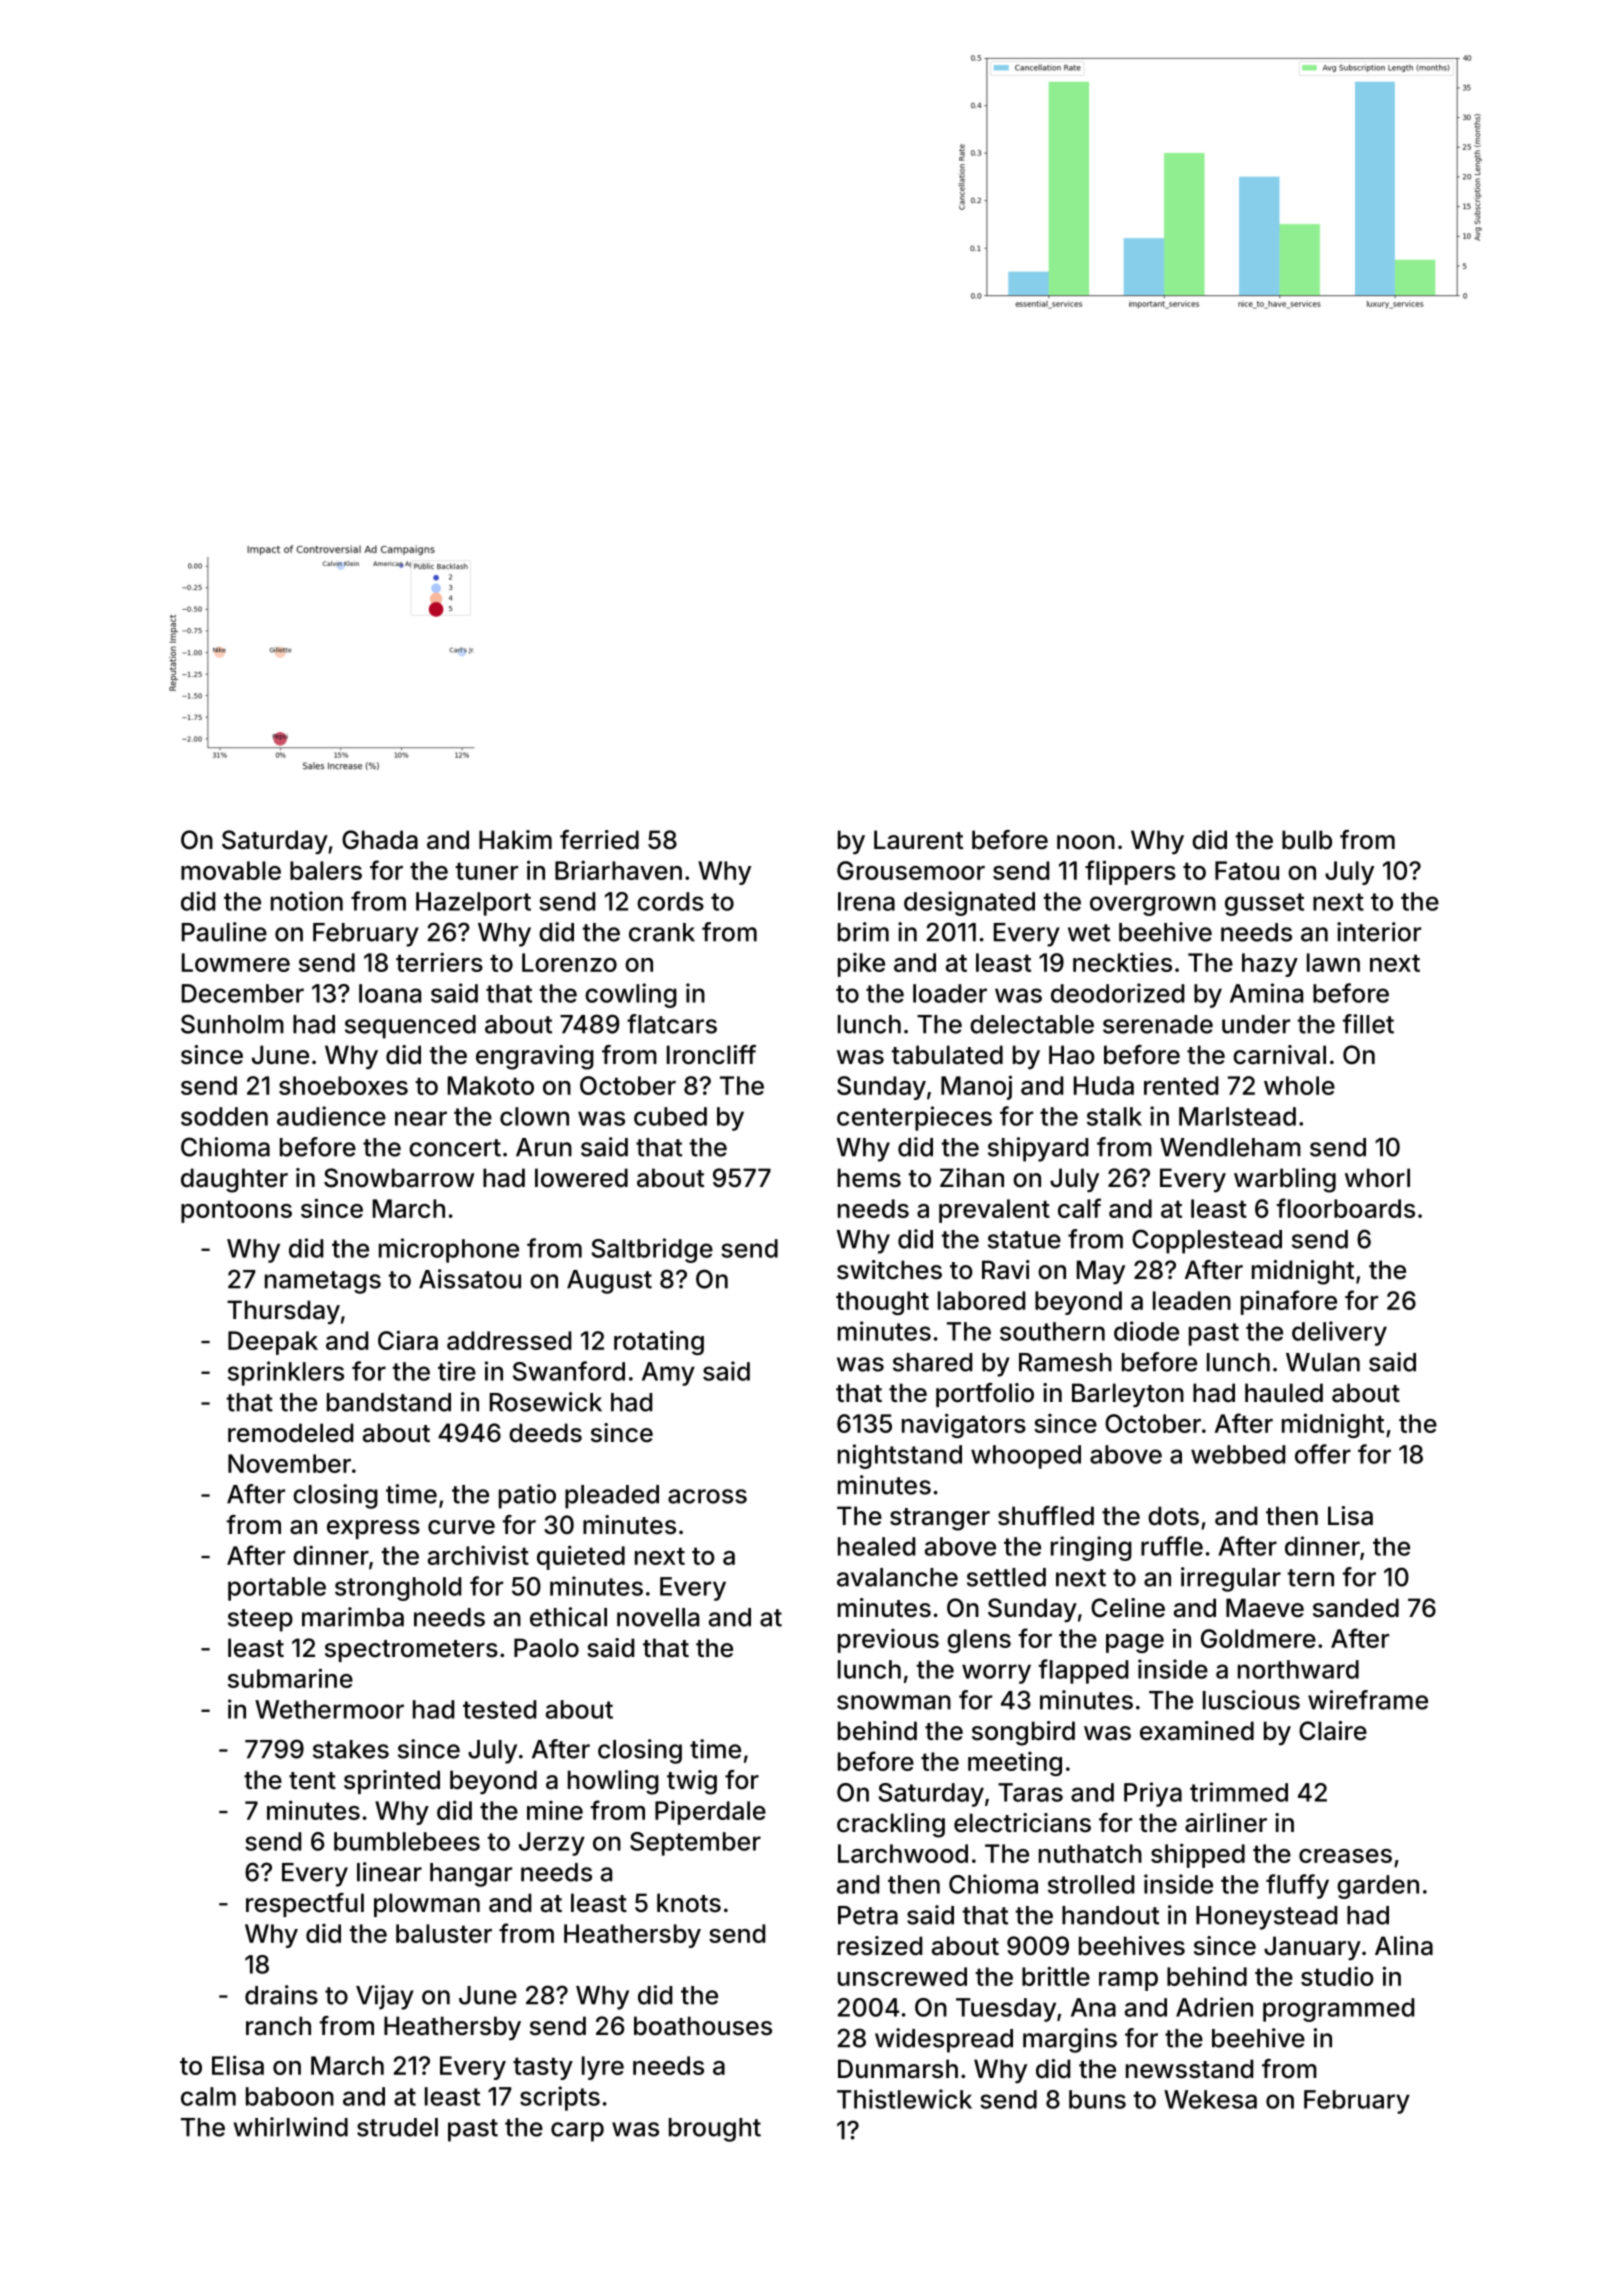  Describe the element at coordinates (1307, 840) in the image. I see `bulb` at that location.
